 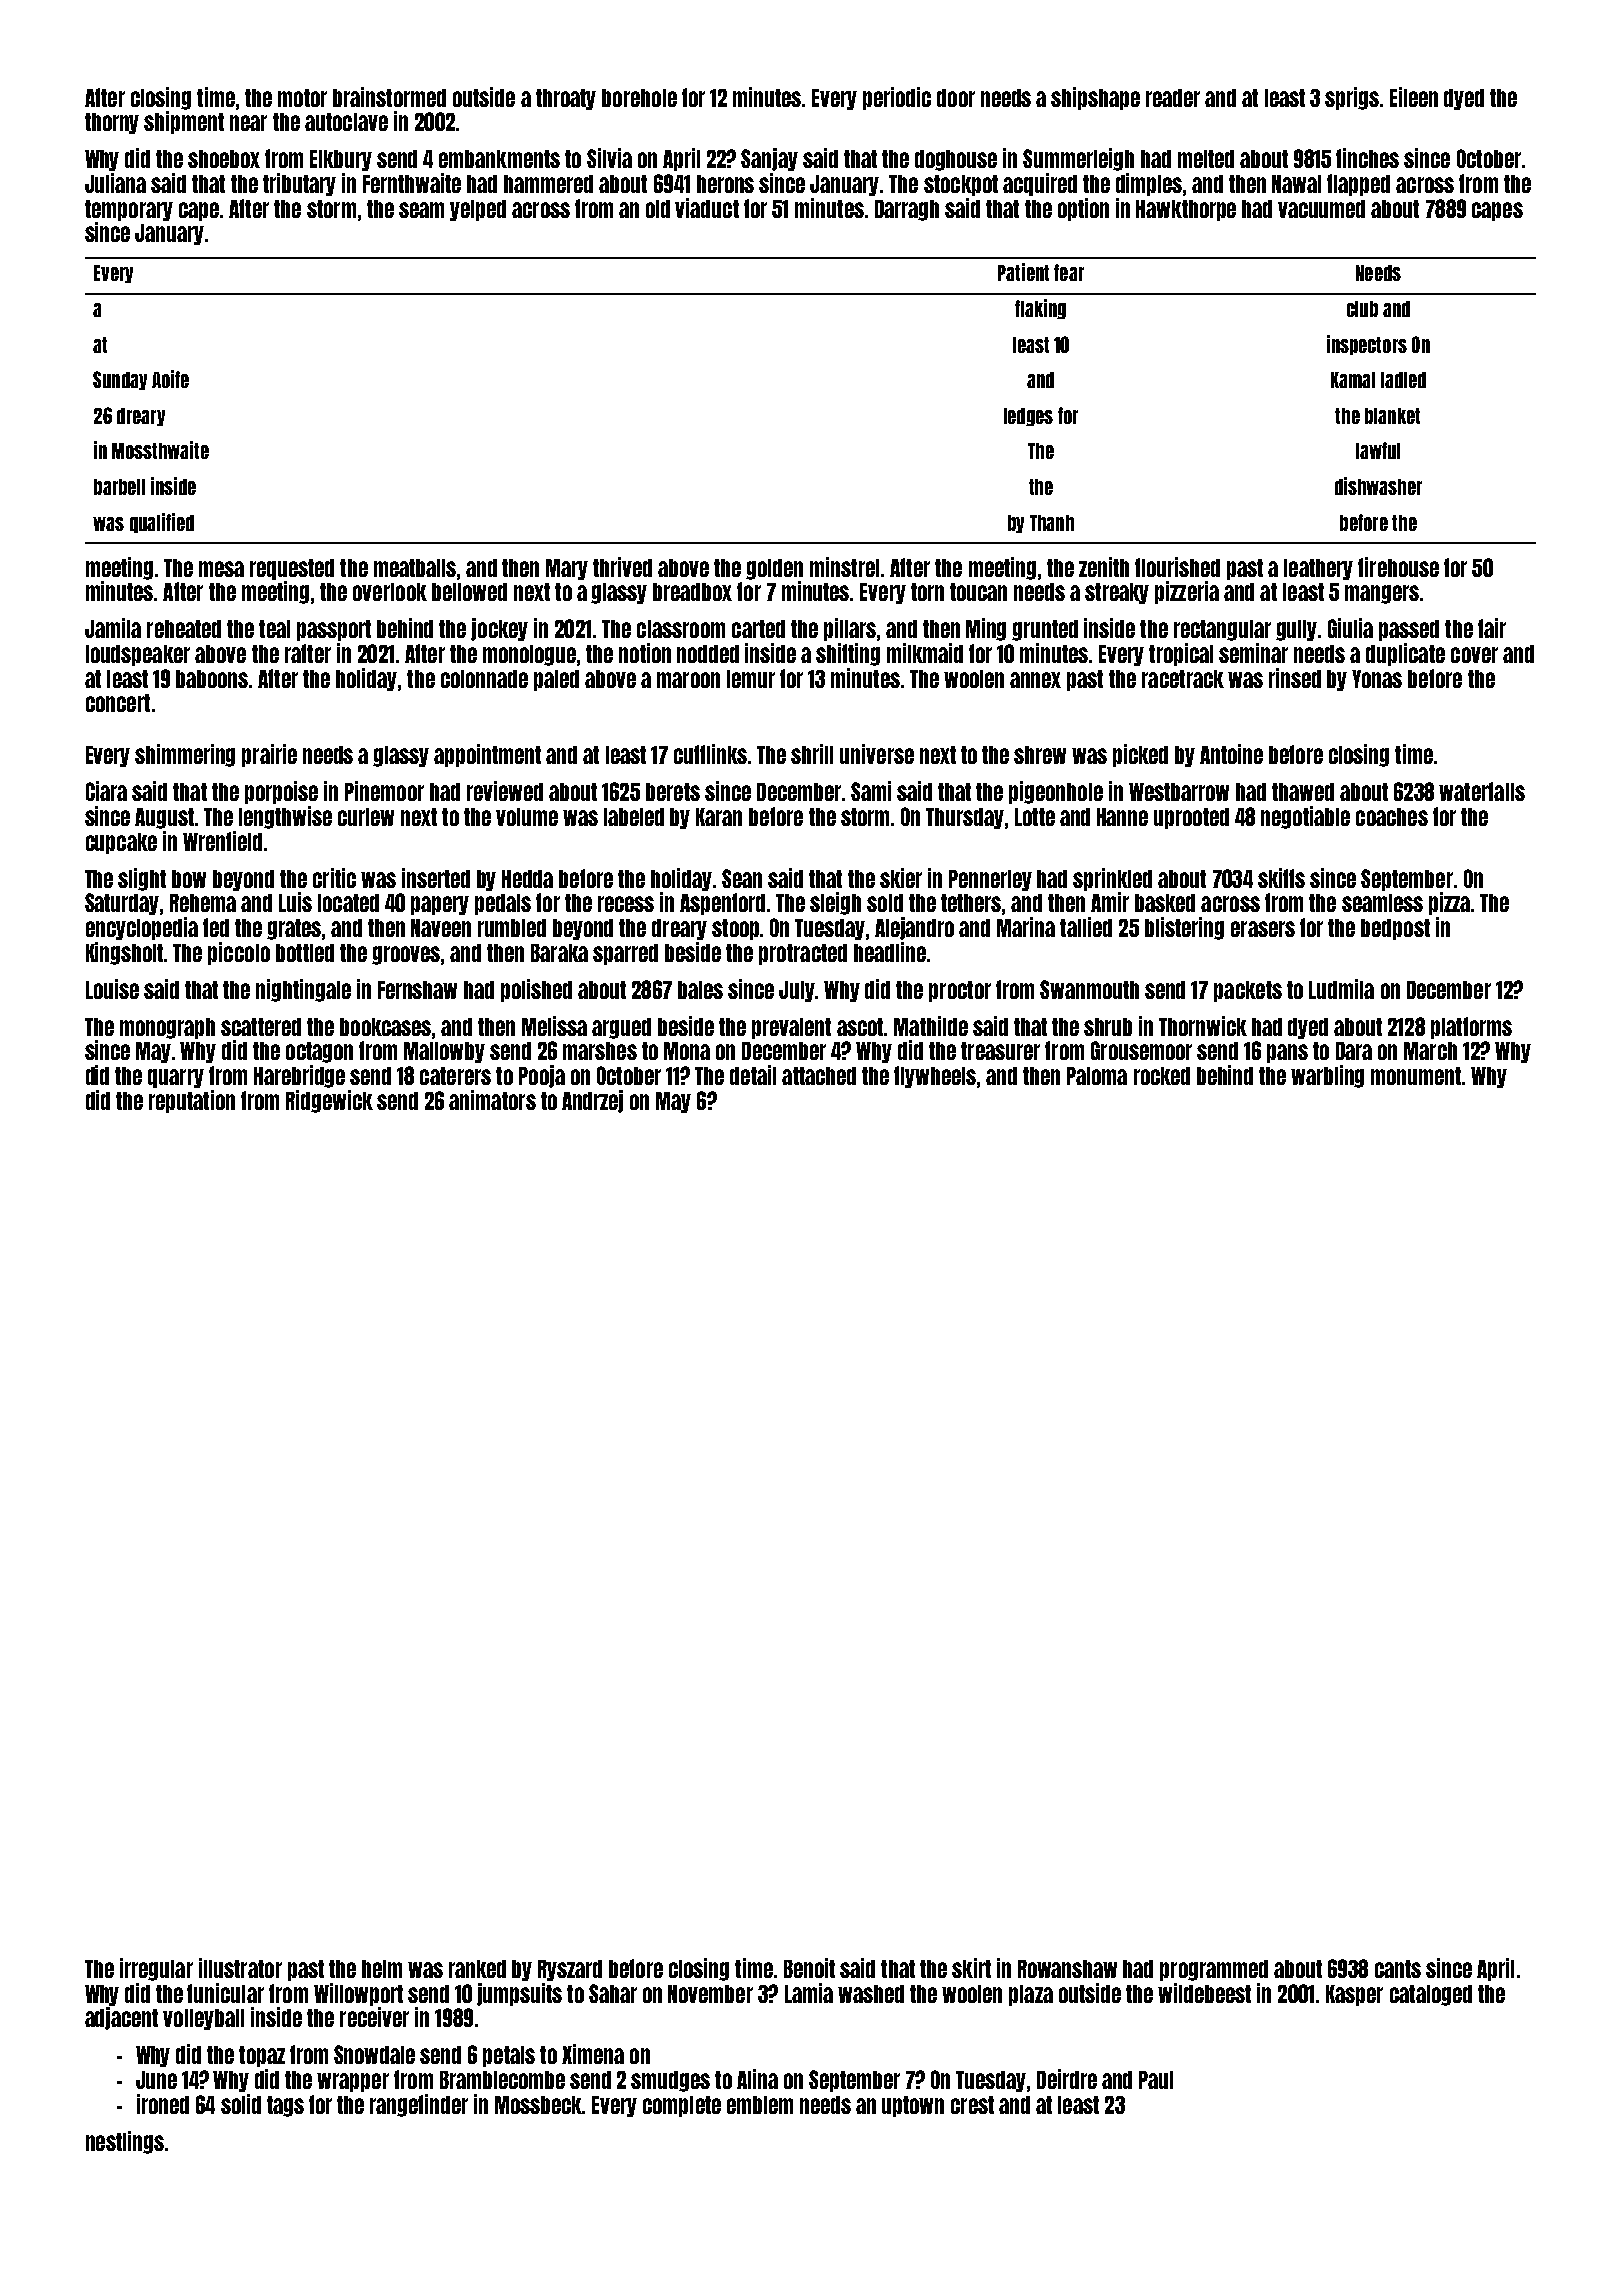 What do you see at coordinates (184, 122) in the image?
I see `shipment` at bounding box center [184, 122].
